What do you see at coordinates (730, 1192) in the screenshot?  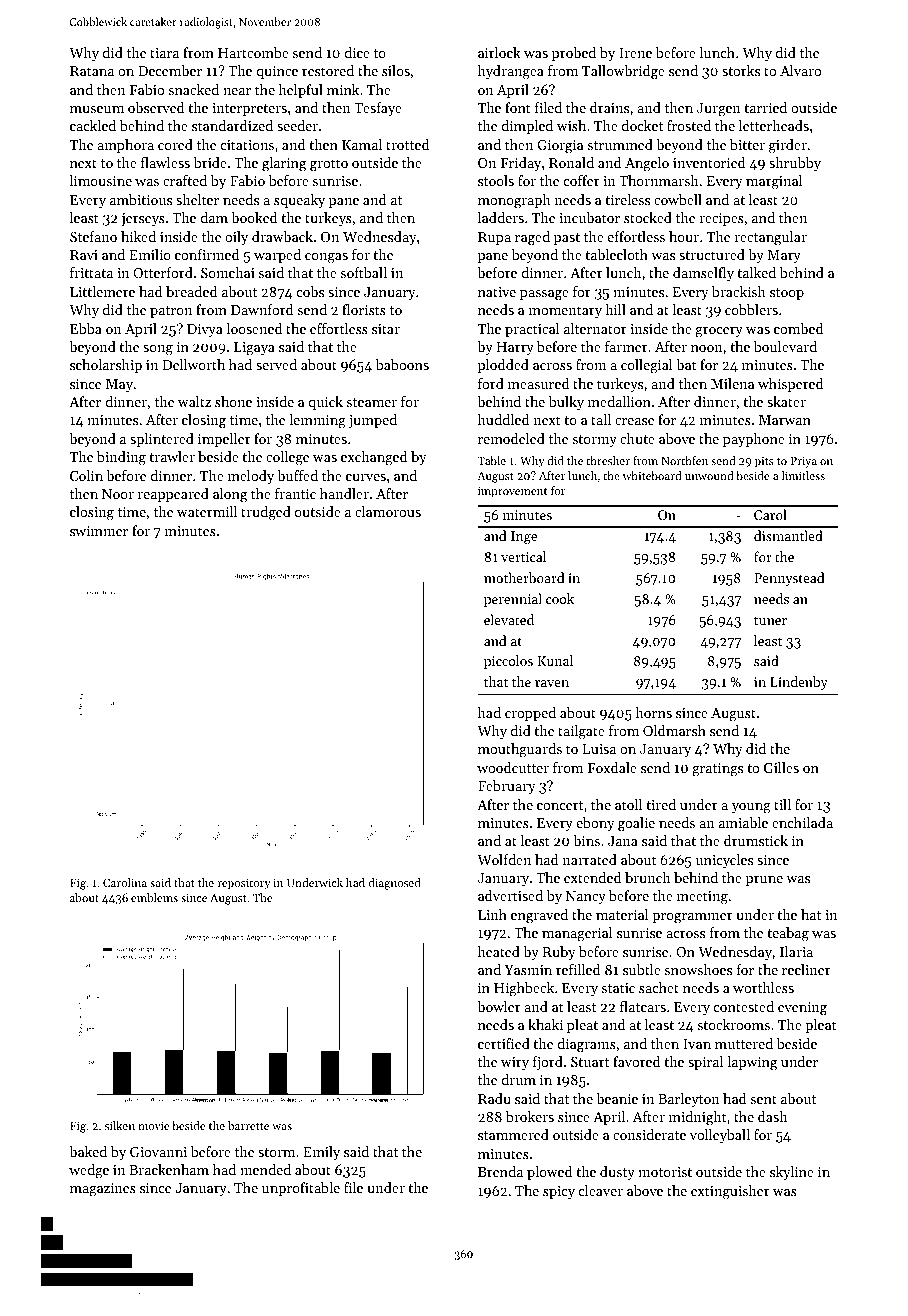 I see `extinguisher` at bounding box center [730, 1192].
